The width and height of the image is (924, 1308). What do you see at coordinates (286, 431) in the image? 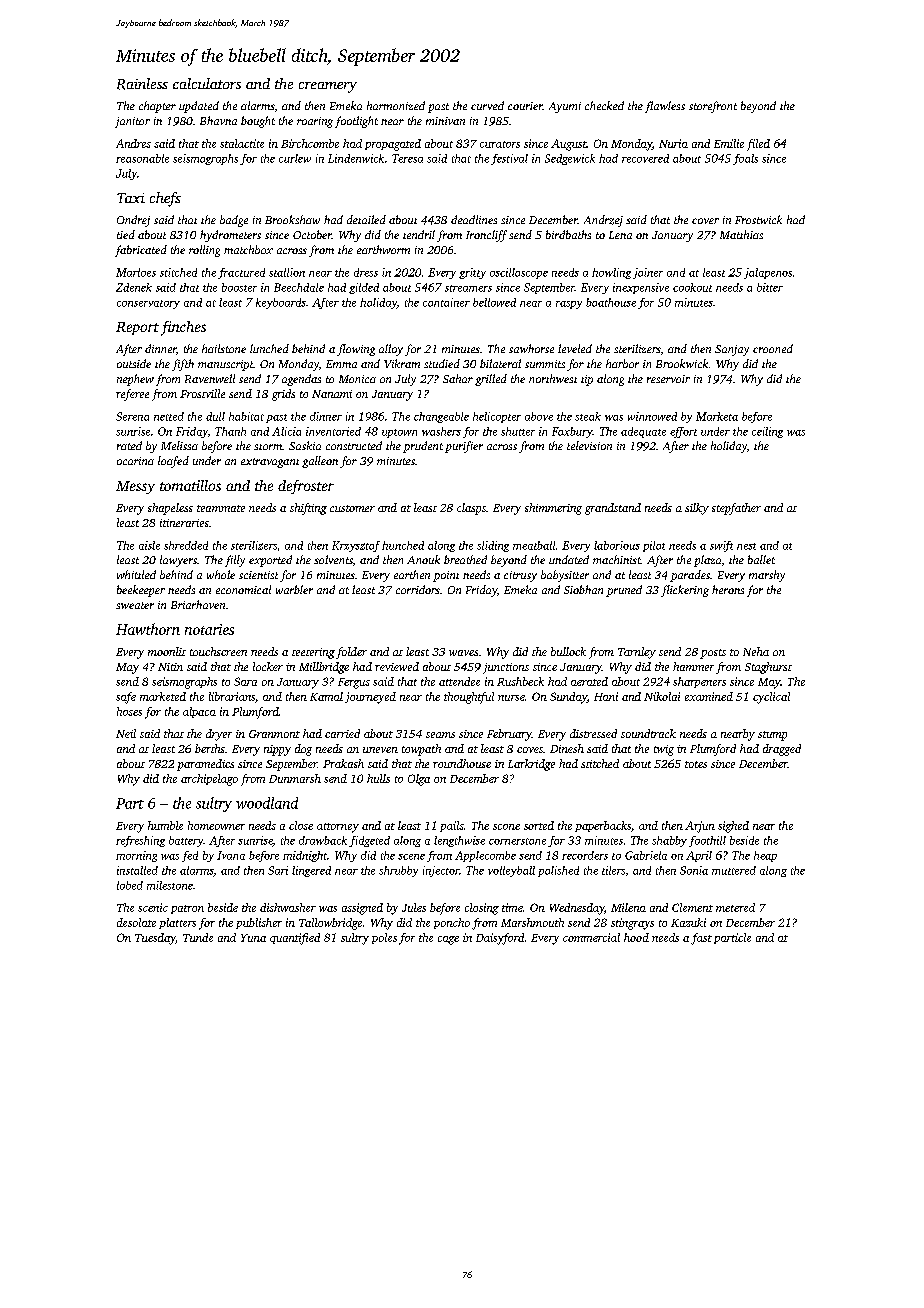
I see `Alicia` at bounding box center [286, 431].
